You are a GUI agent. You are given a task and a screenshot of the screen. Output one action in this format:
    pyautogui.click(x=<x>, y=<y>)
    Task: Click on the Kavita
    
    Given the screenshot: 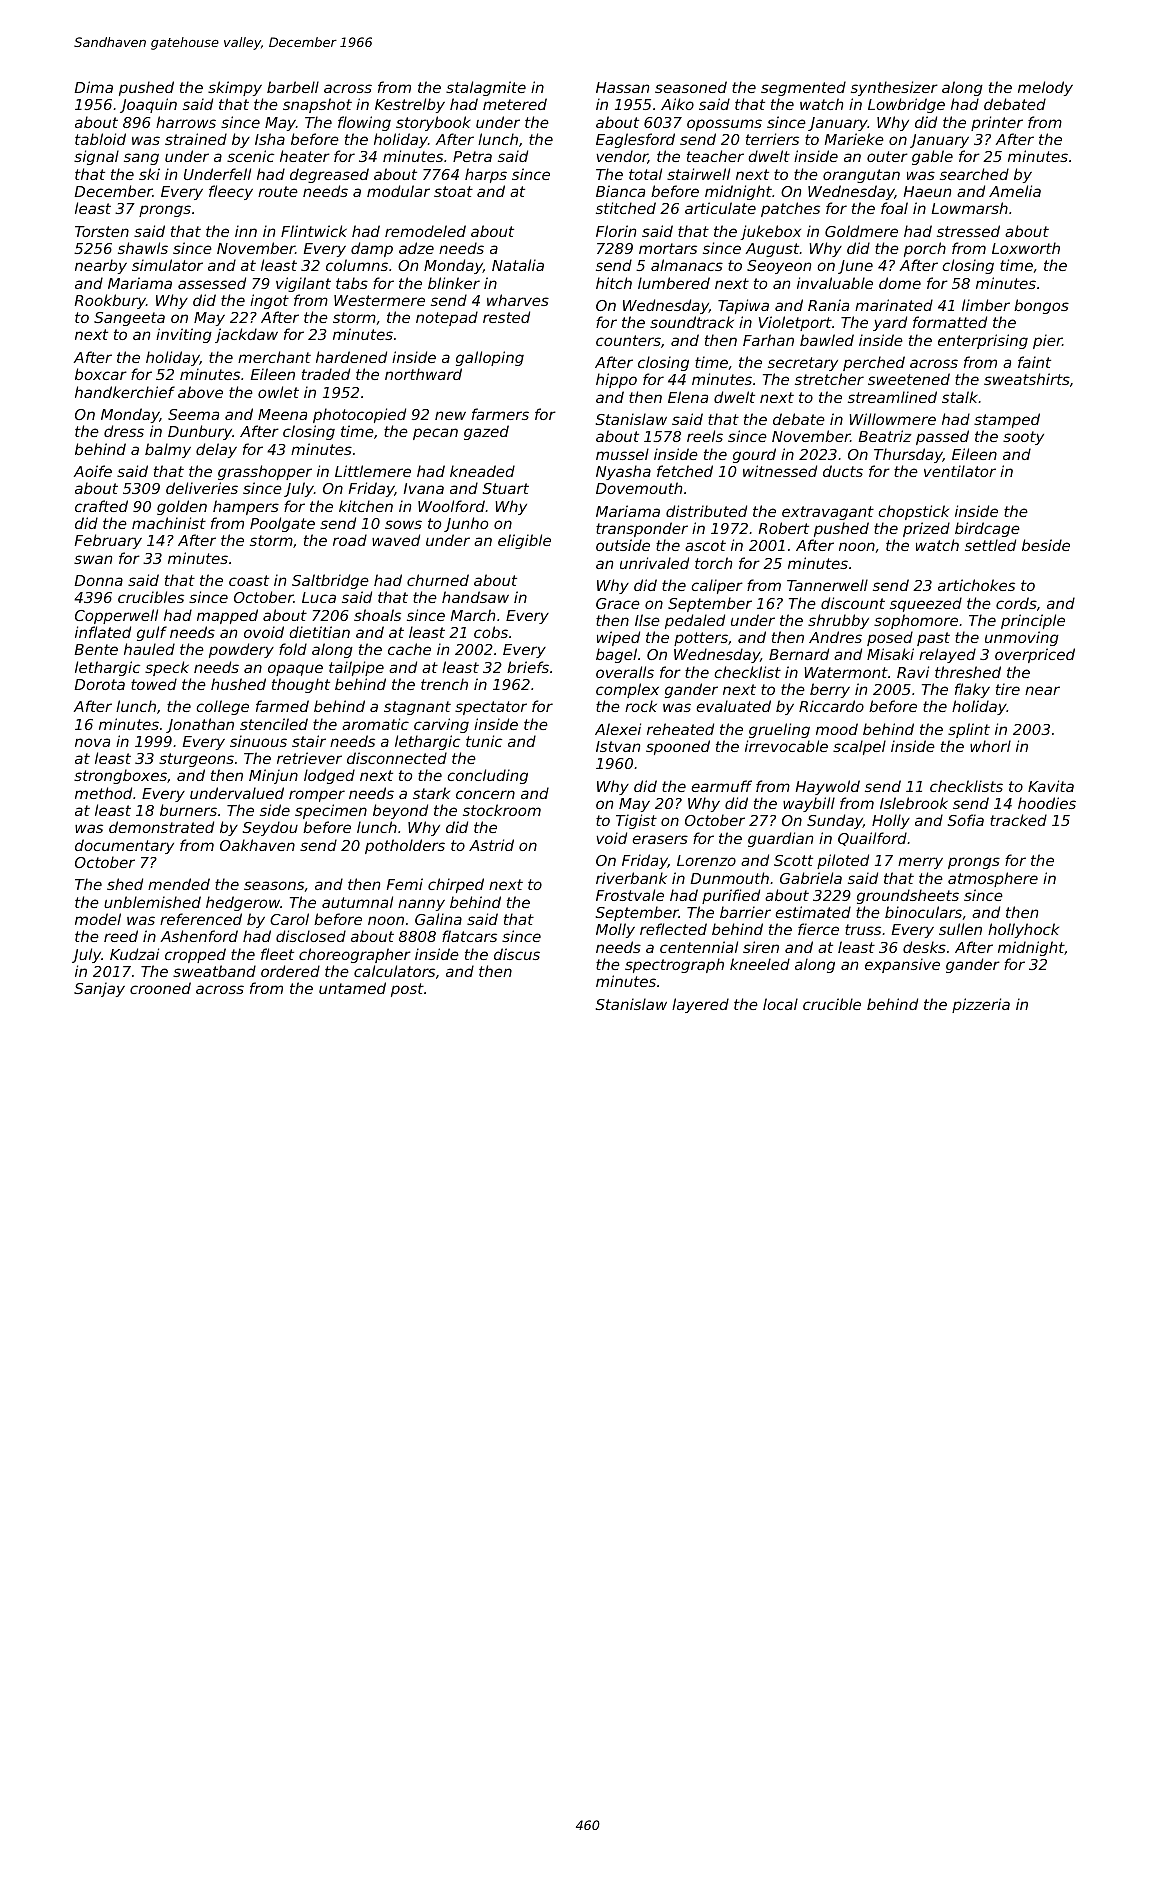 What is the action you would take?
    pyautogui.click(x=1051, y=786)
